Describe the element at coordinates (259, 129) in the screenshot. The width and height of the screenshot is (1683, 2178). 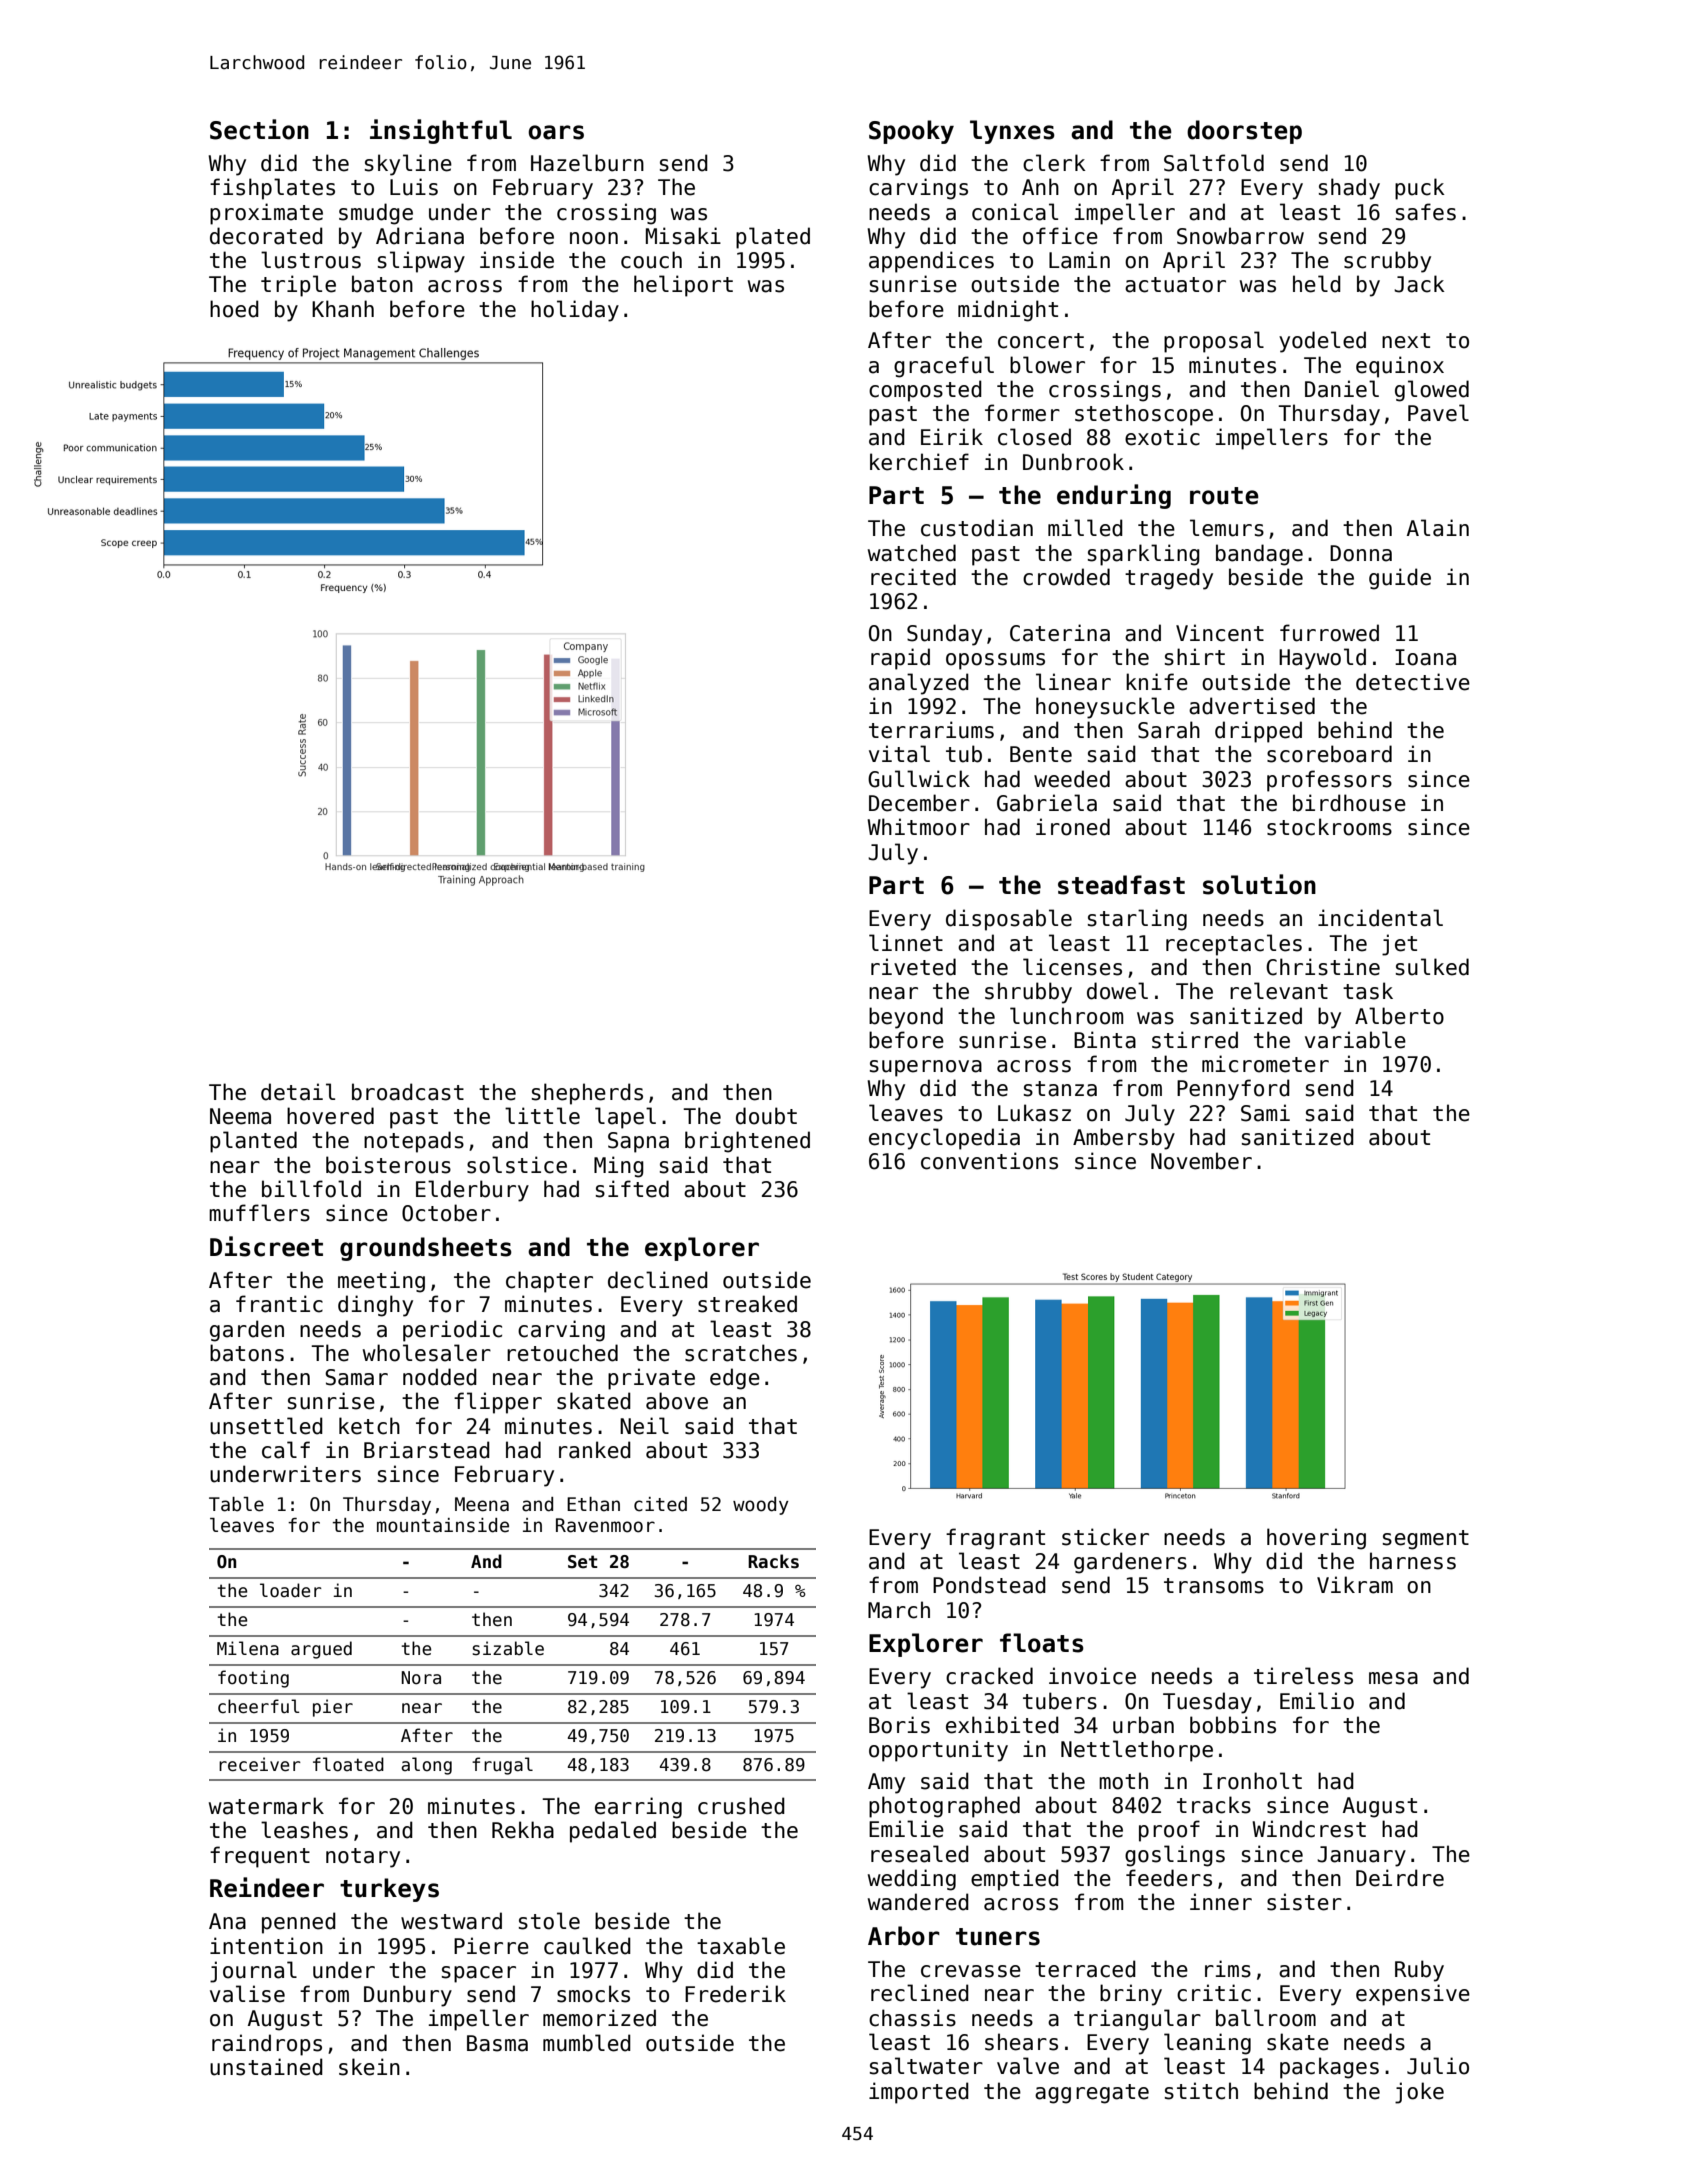
I see `Section` at that location.
